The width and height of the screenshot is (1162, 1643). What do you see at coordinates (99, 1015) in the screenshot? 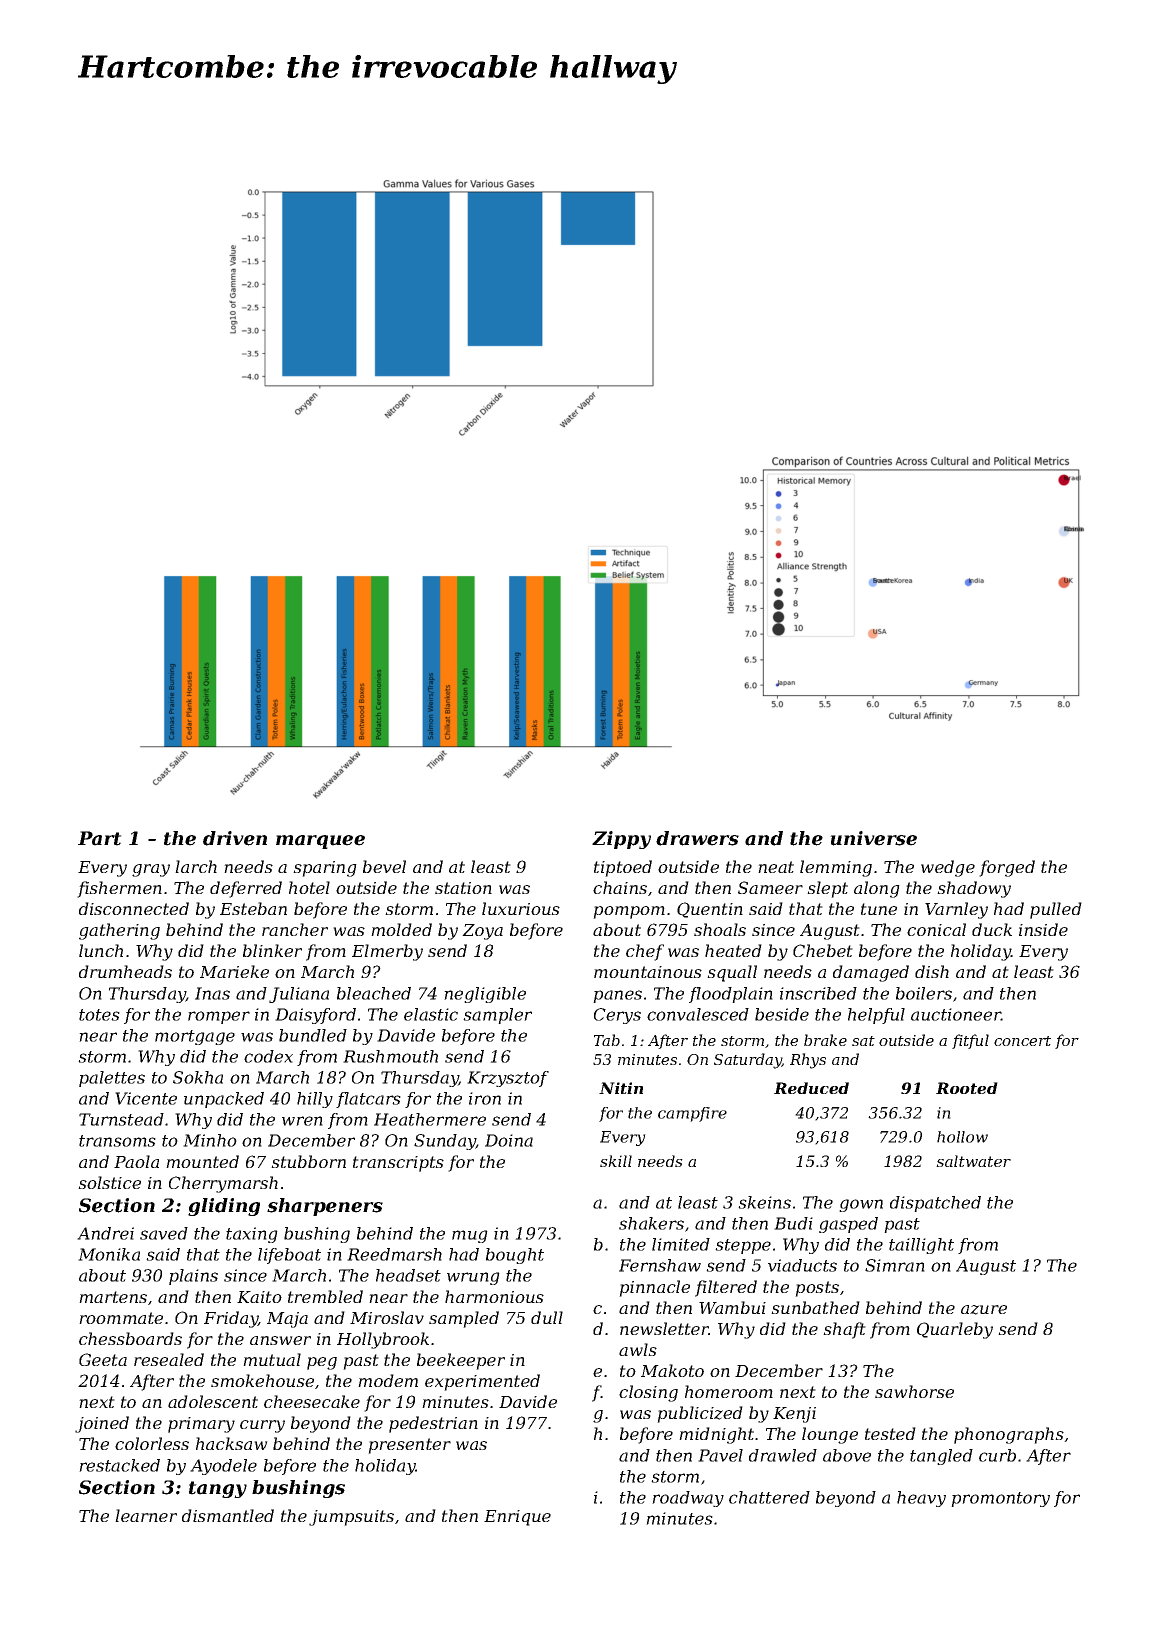
I see `totes` at bounding box center [99, 1015].
